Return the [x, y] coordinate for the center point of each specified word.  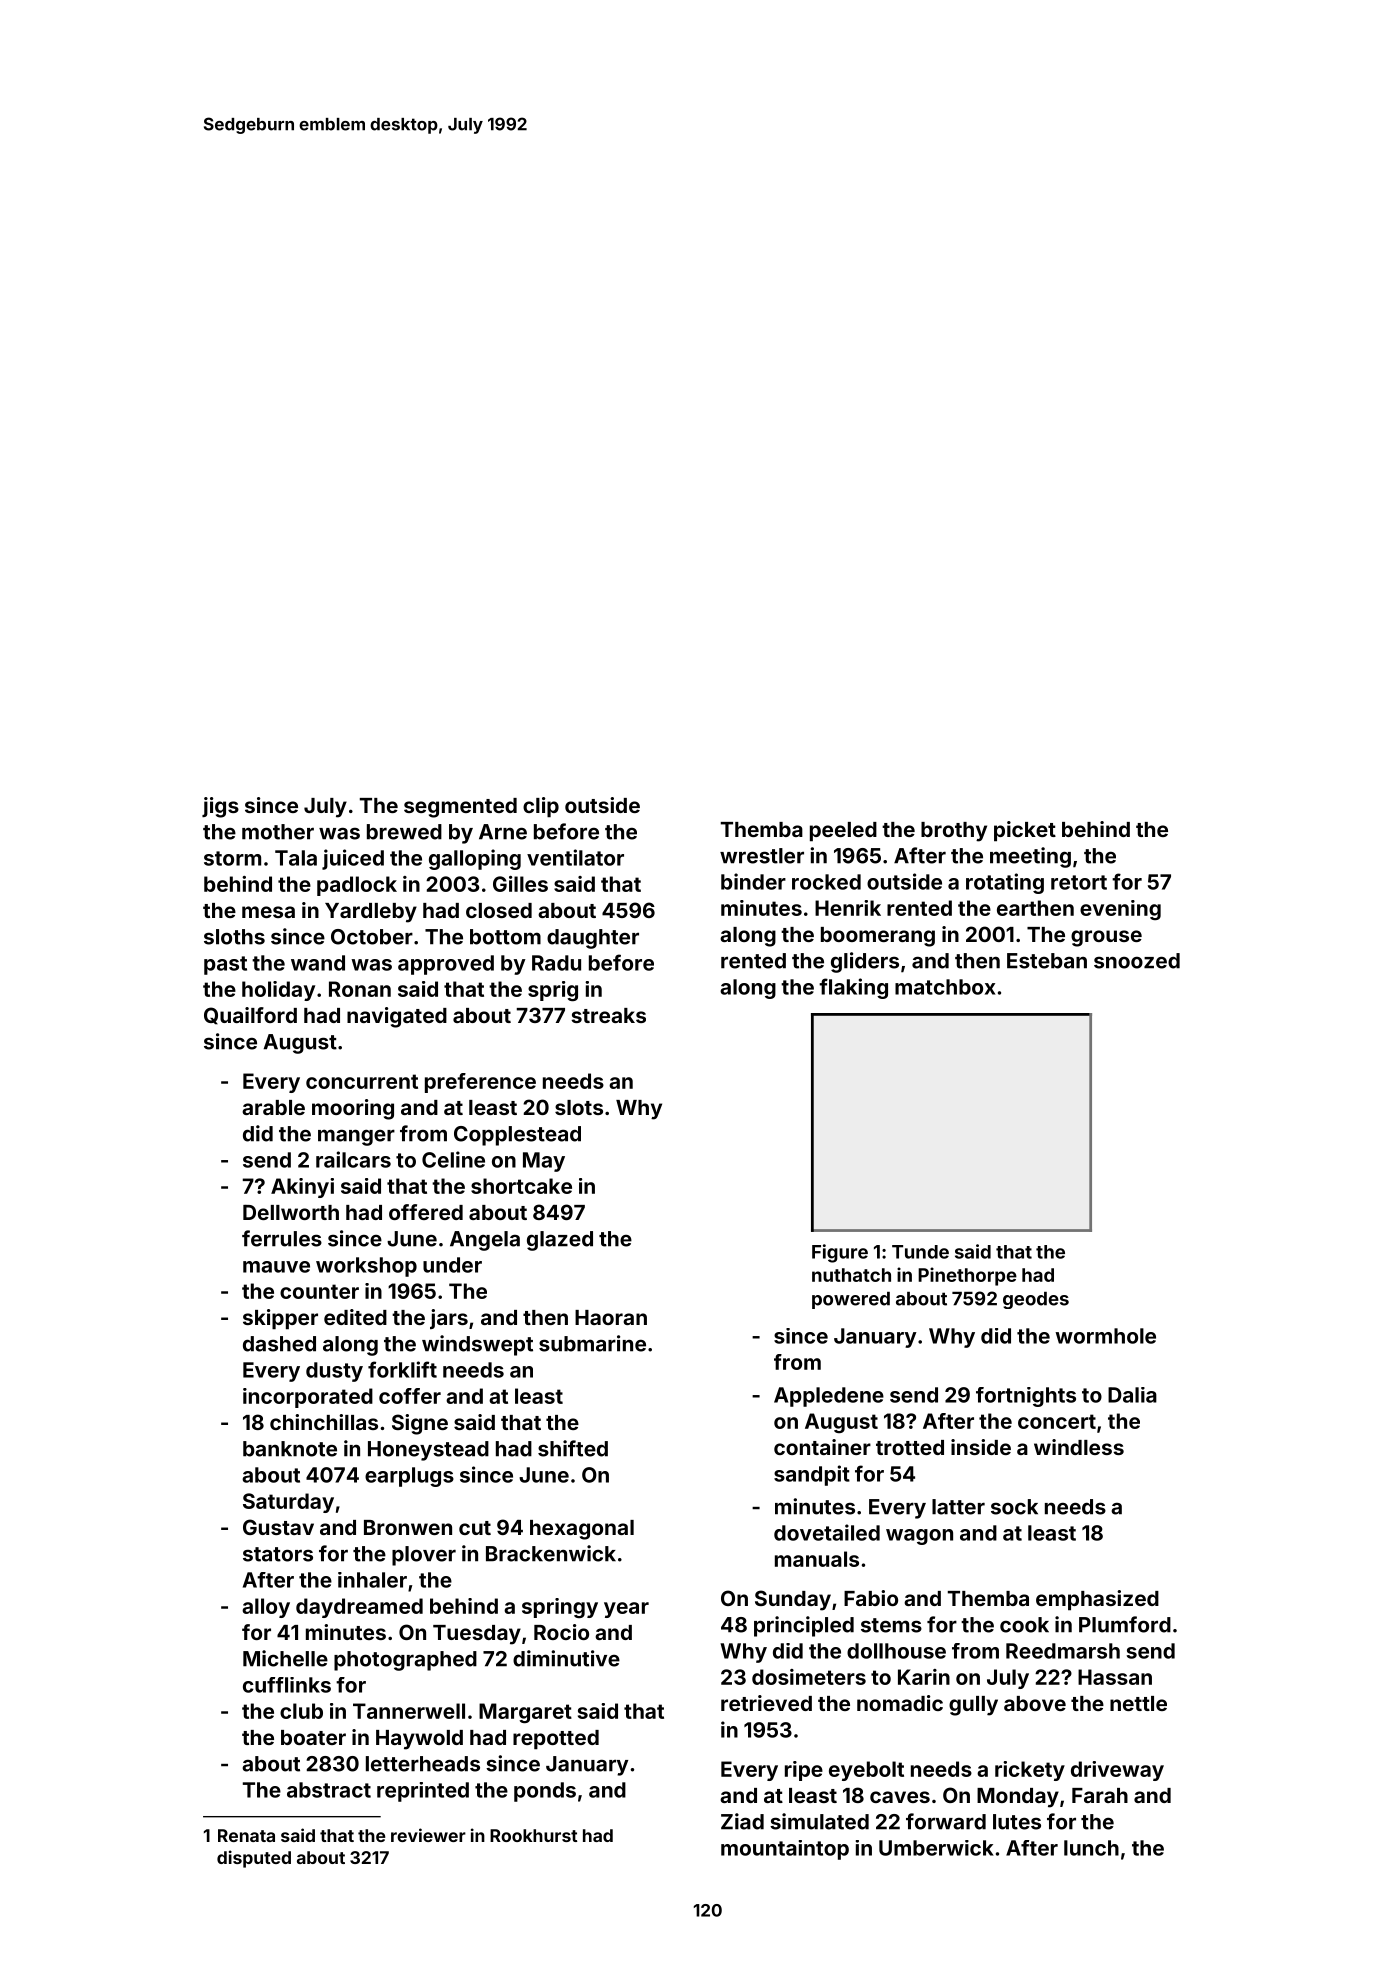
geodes [1036, 1300]
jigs [220, 807]
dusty [334, 1372]
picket [1025, 831]
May [544, 1162]
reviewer [428, 1835]
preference [480, 1083]
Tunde [920, 1252]
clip [541, 807]
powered [851, 1300]
